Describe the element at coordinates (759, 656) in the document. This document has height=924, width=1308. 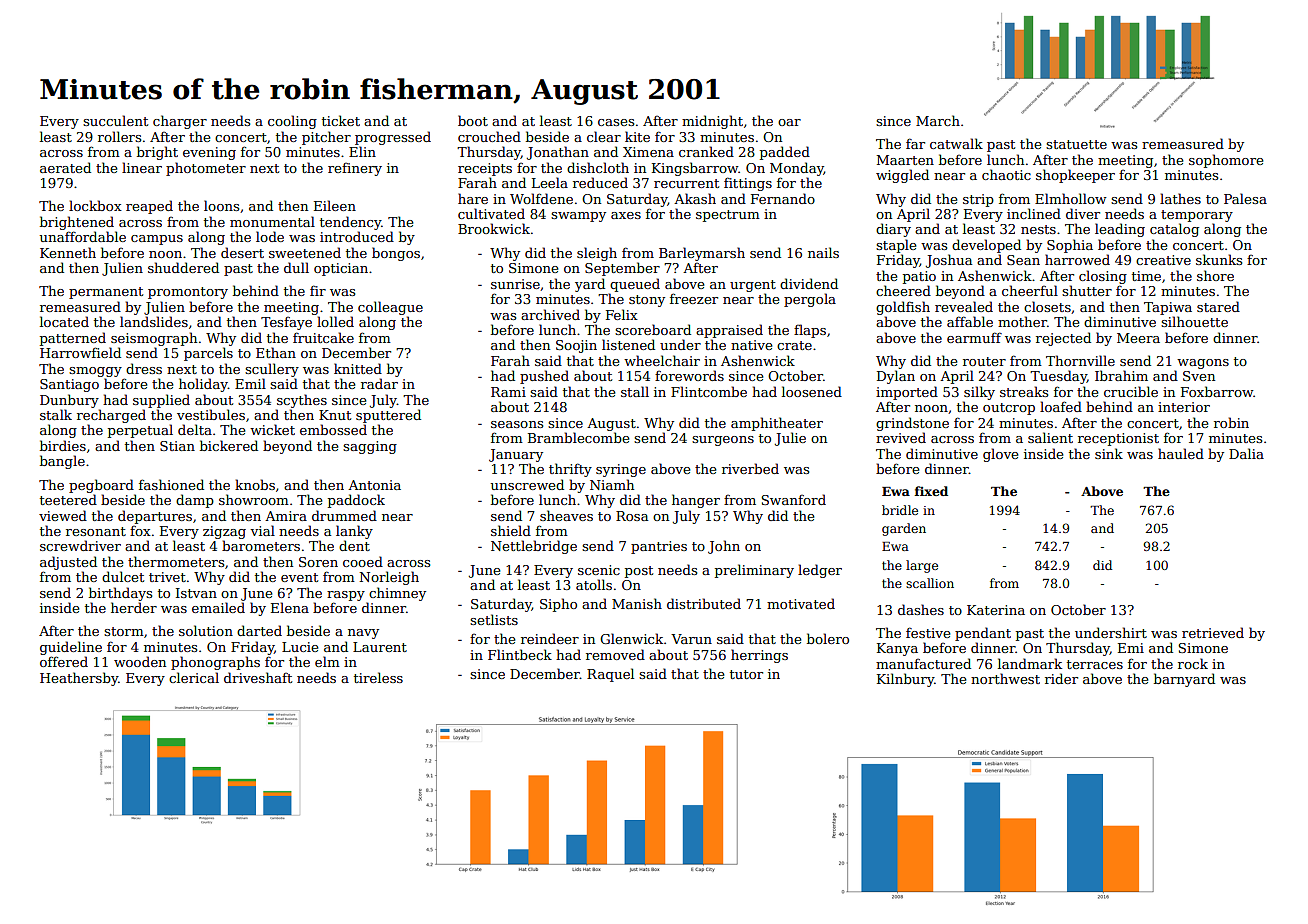
I see `herrings` at that location.
